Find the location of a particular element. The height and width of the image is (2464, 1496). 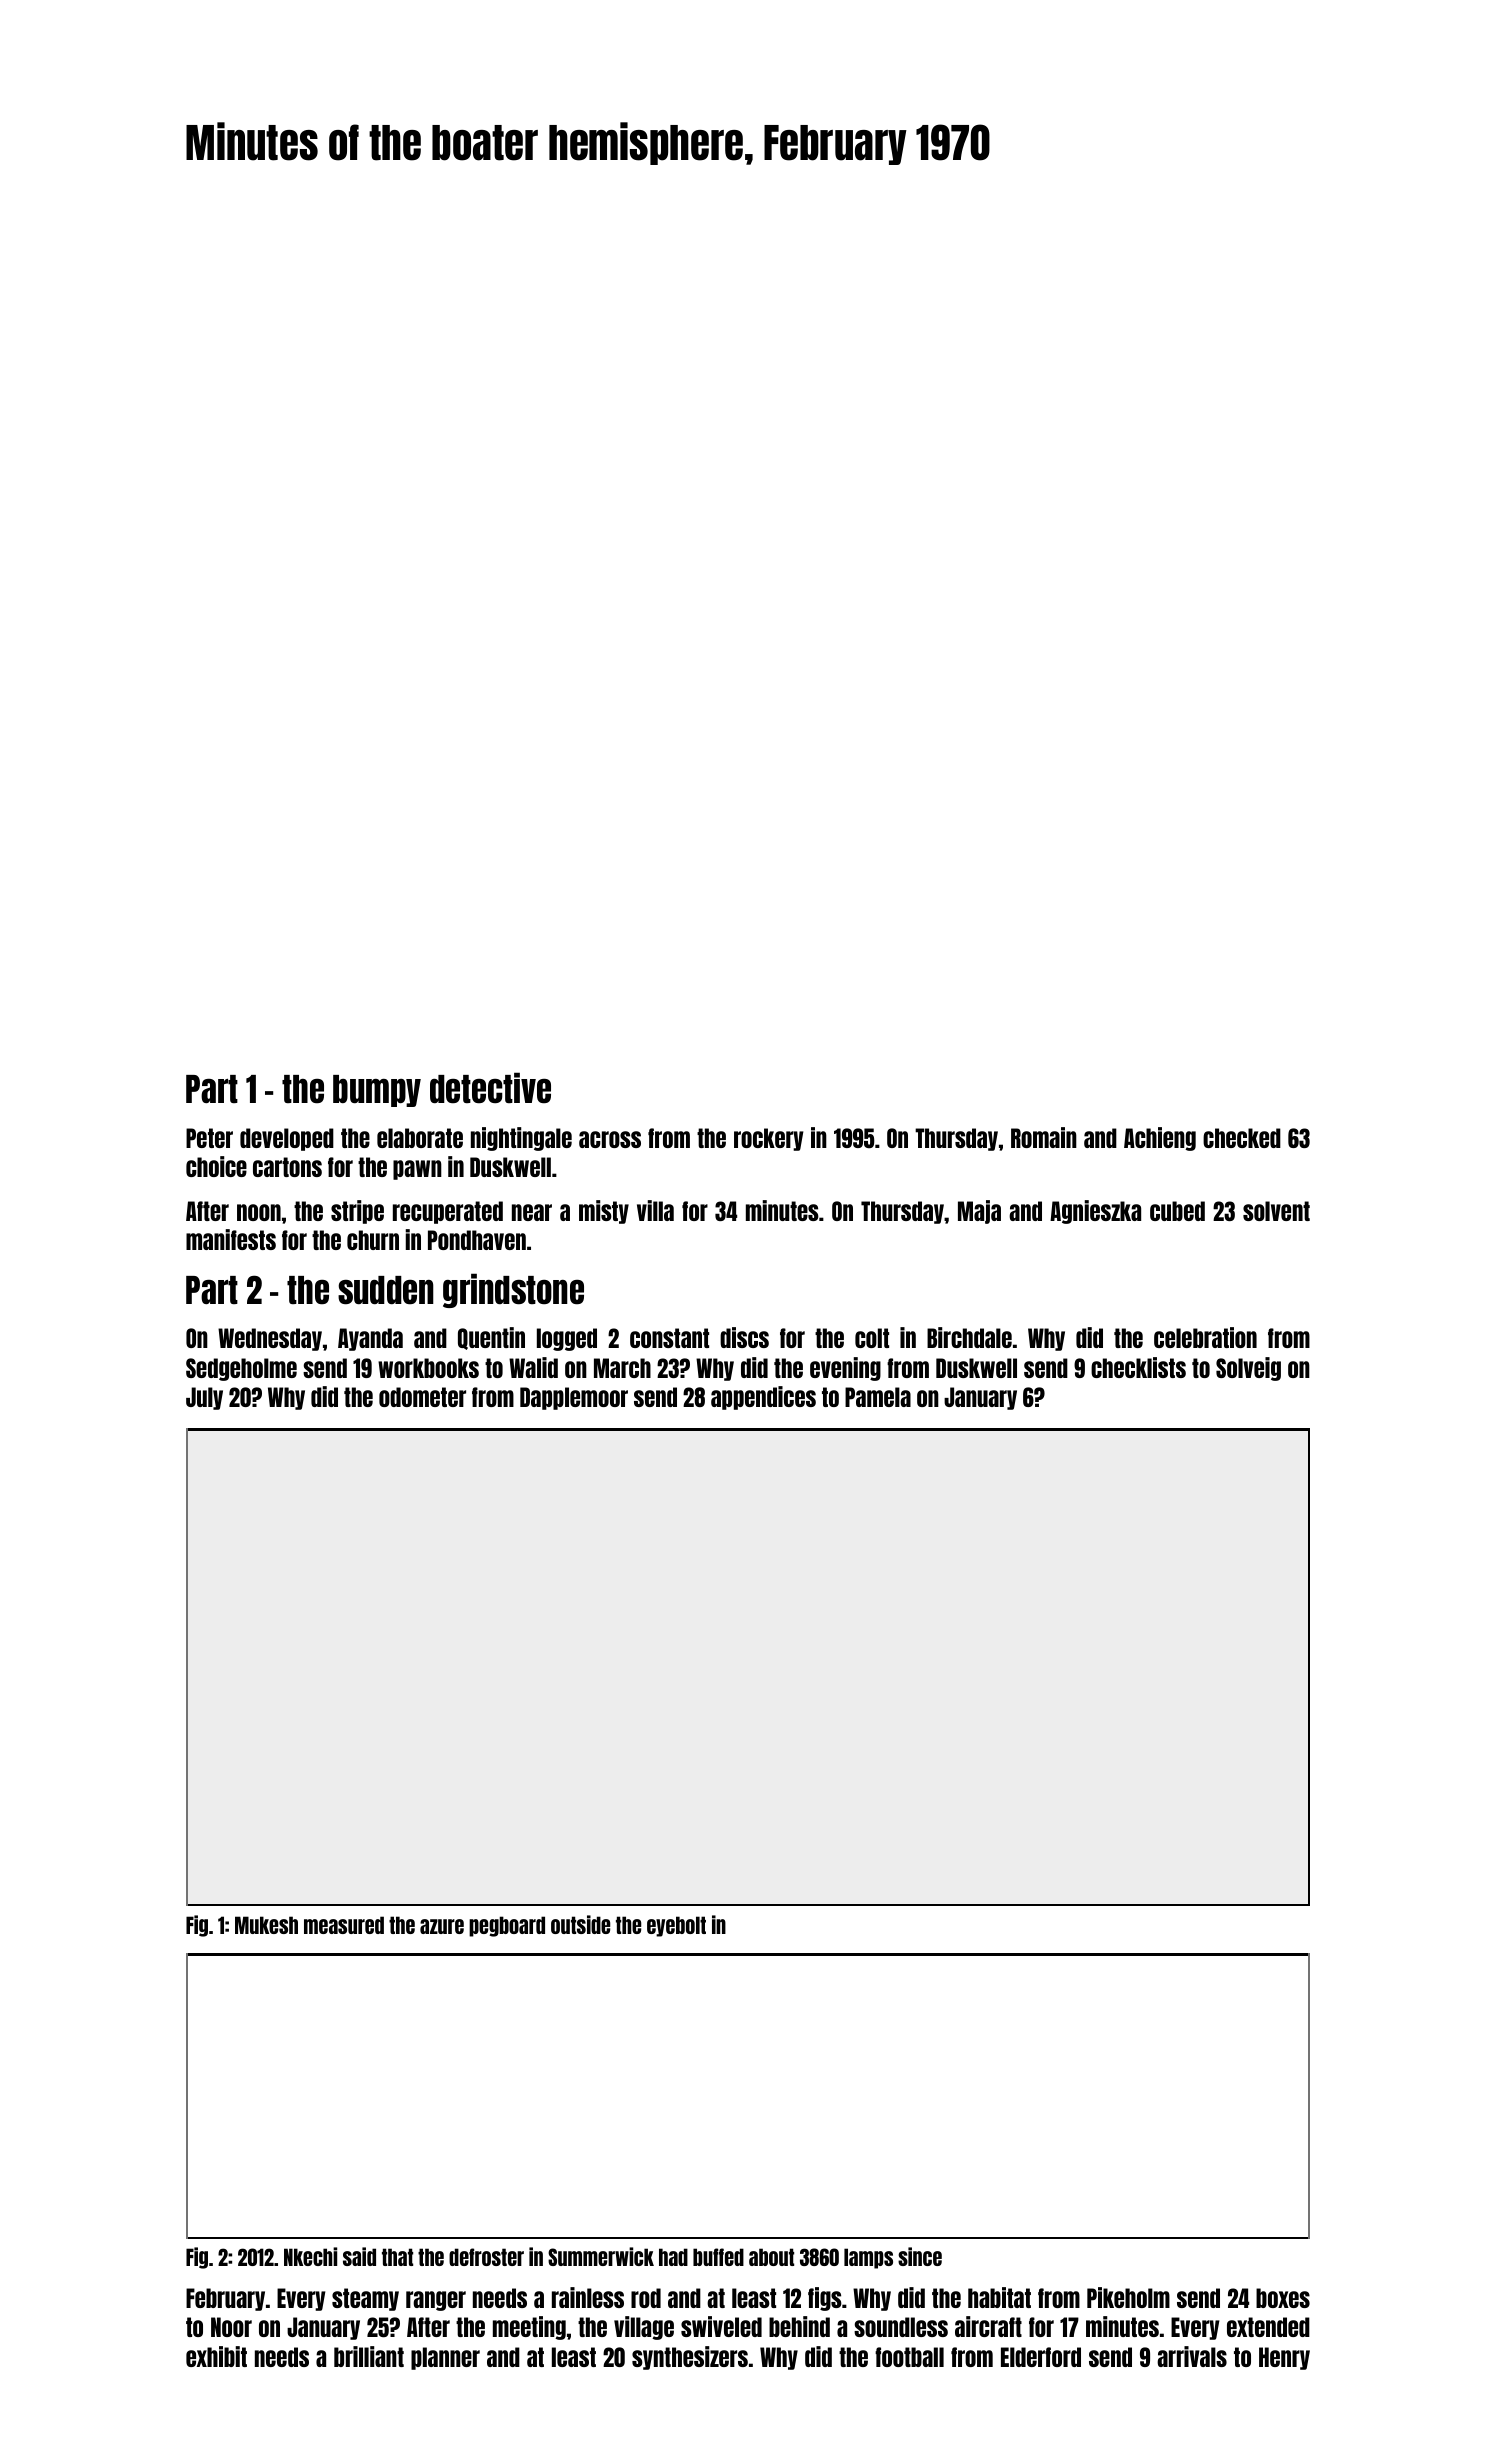

pegboard is located at coordinates (507, 1926).
